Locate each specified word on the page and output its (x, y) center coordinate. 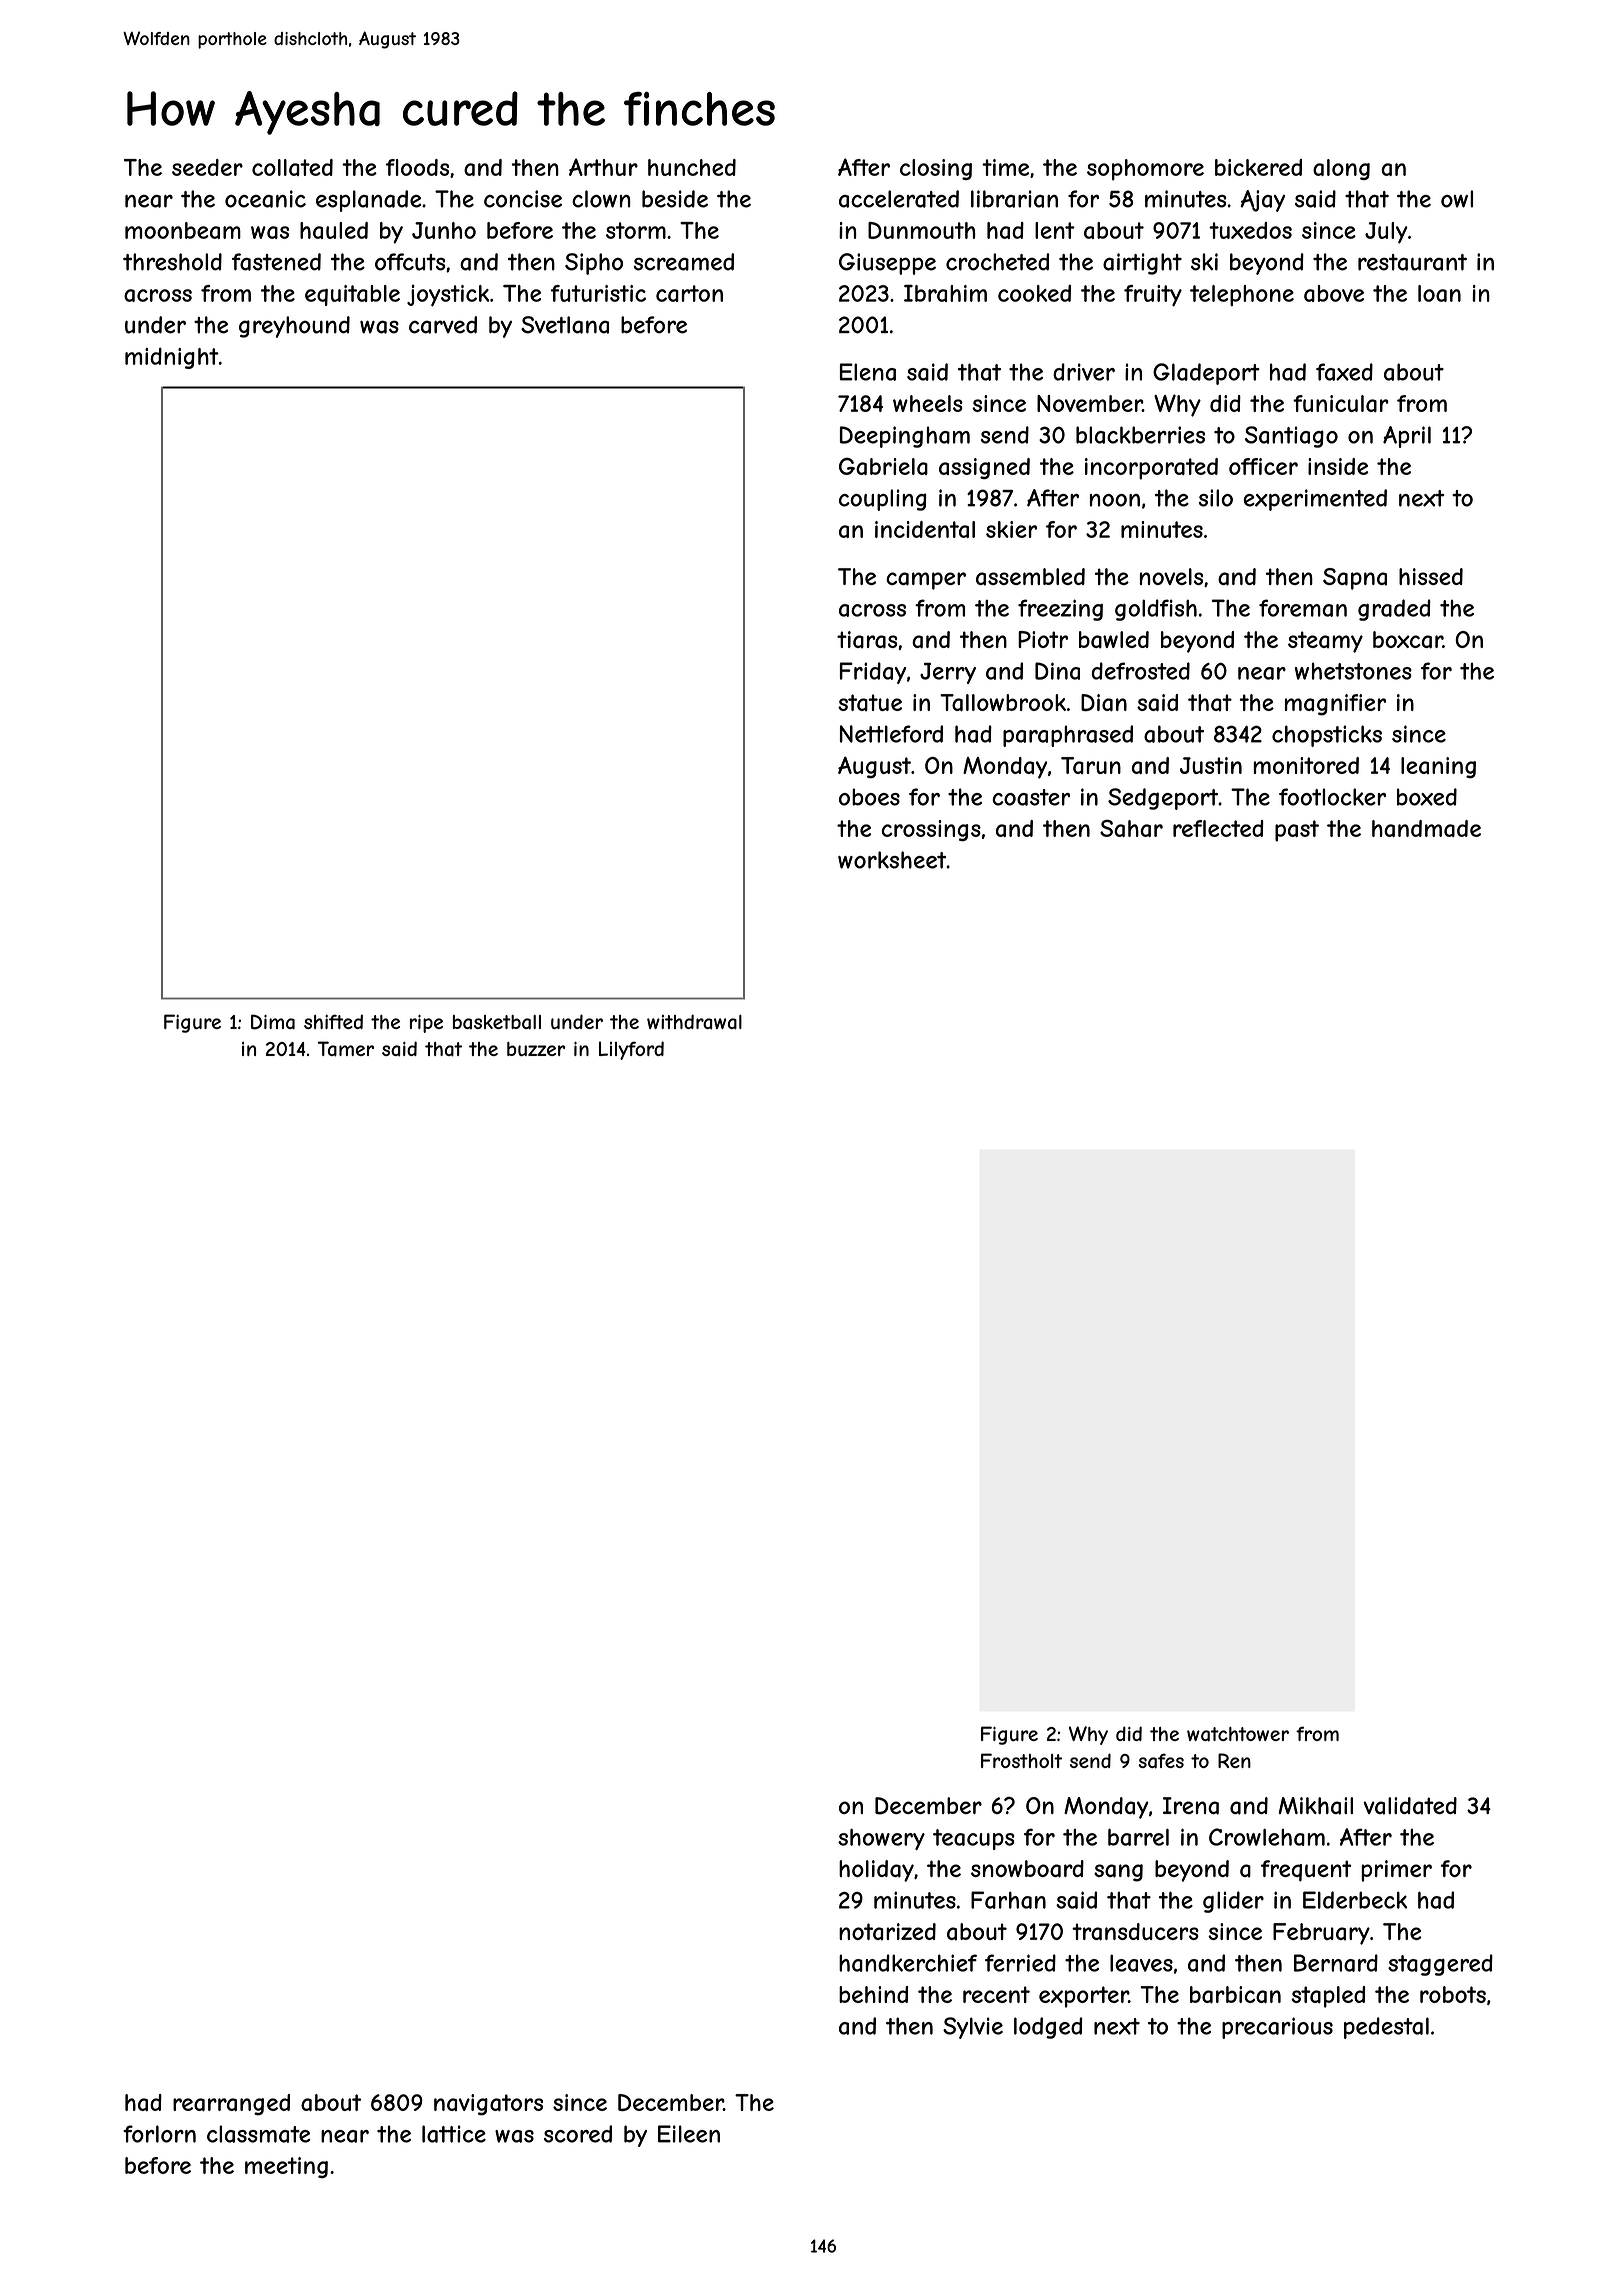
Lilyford (631, 1050)
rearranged (231, 2105)
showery (881, 1839)
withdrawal (694, 1022)
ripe (426, 1023)
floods (417, 167)
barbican (1235, 1995)
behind (873, 1994)
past (1297, 831)
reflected (1218, 828)
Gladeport (1206, 374)
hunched (692, 167)
